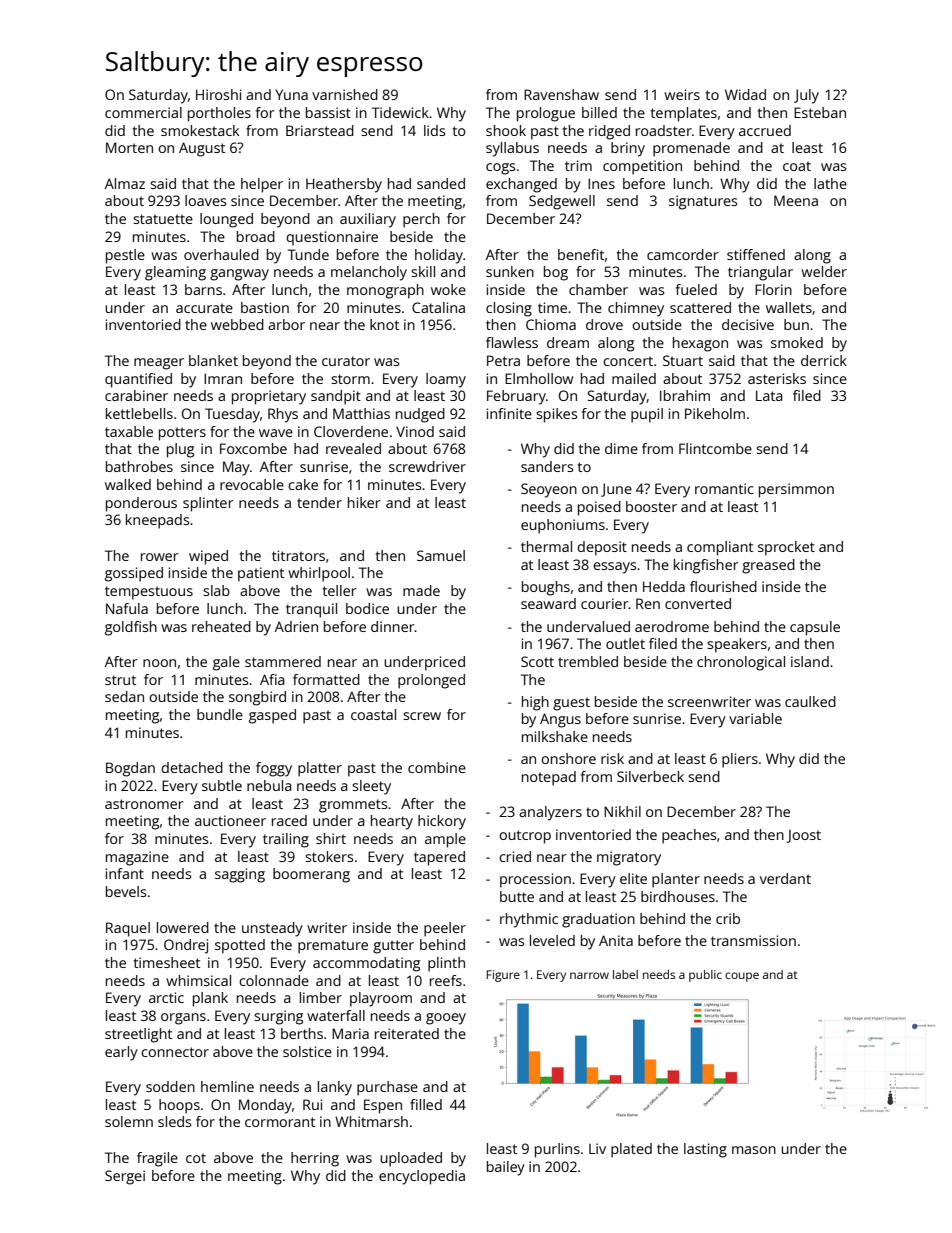  Describe the element at coordinates (754, 1150) in the screenshot. I see `mason` at that location.
